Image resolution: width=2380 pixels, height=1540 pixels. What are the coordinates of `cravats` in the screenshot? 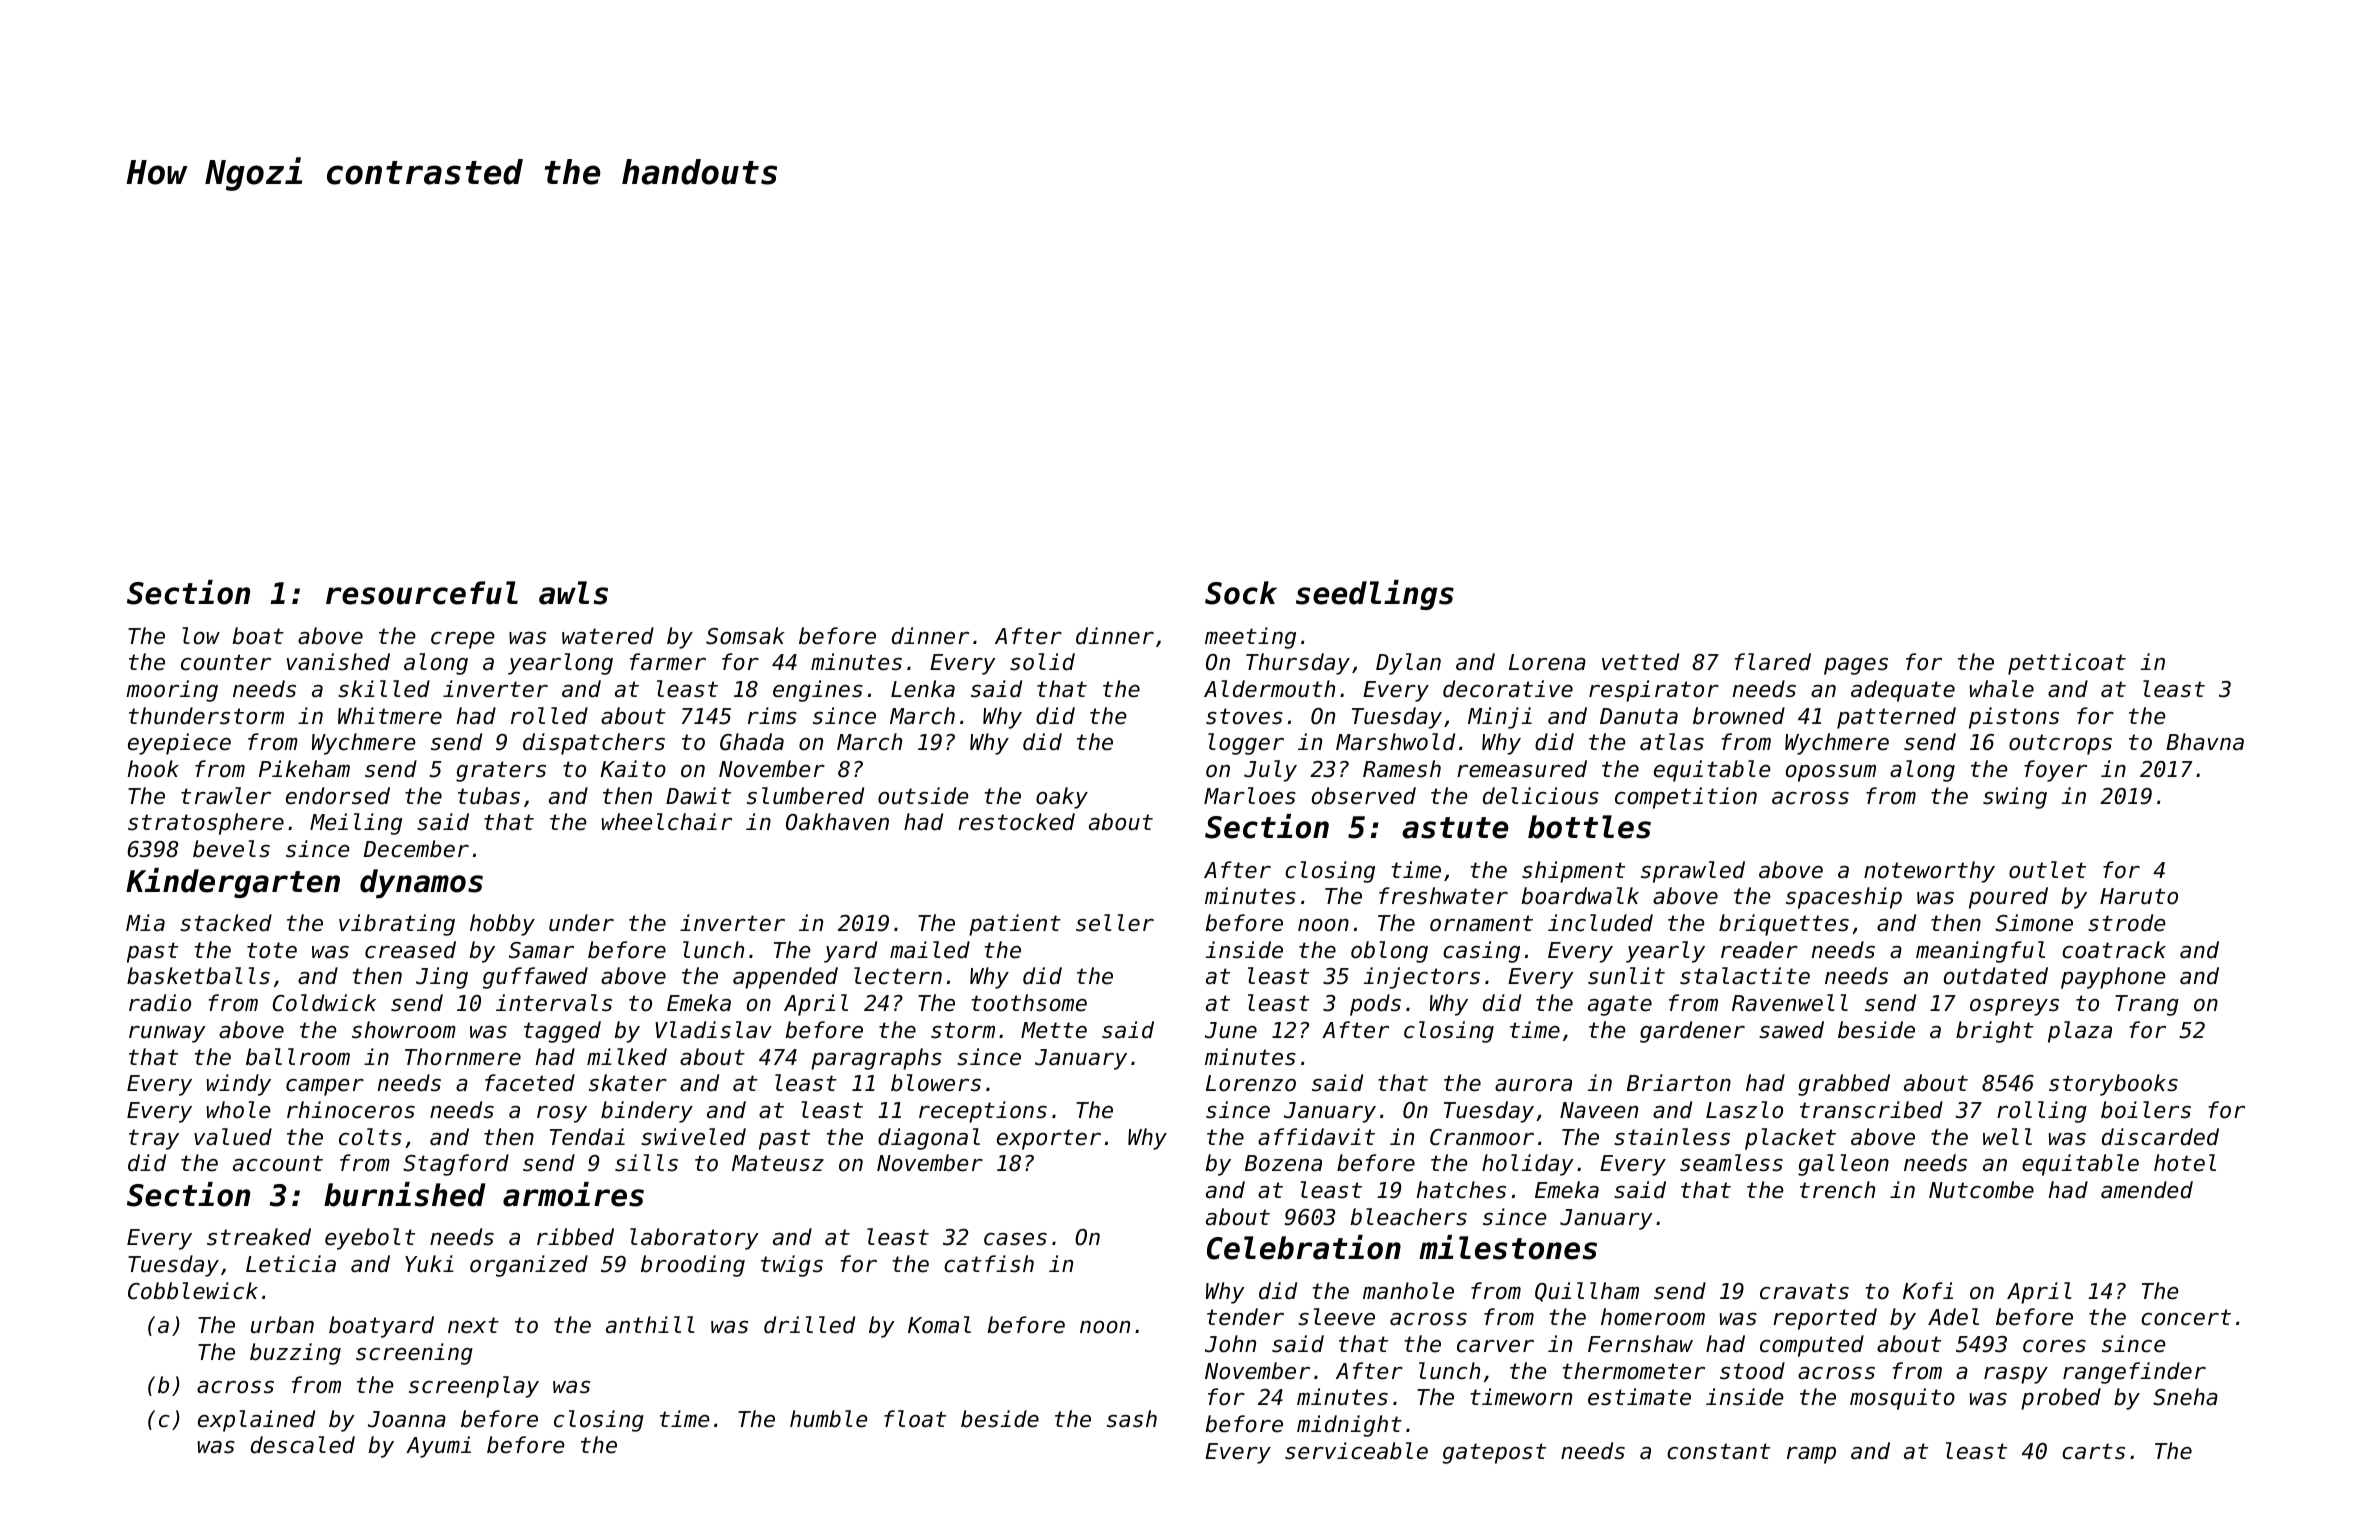 It's located at (1804, 1291).
